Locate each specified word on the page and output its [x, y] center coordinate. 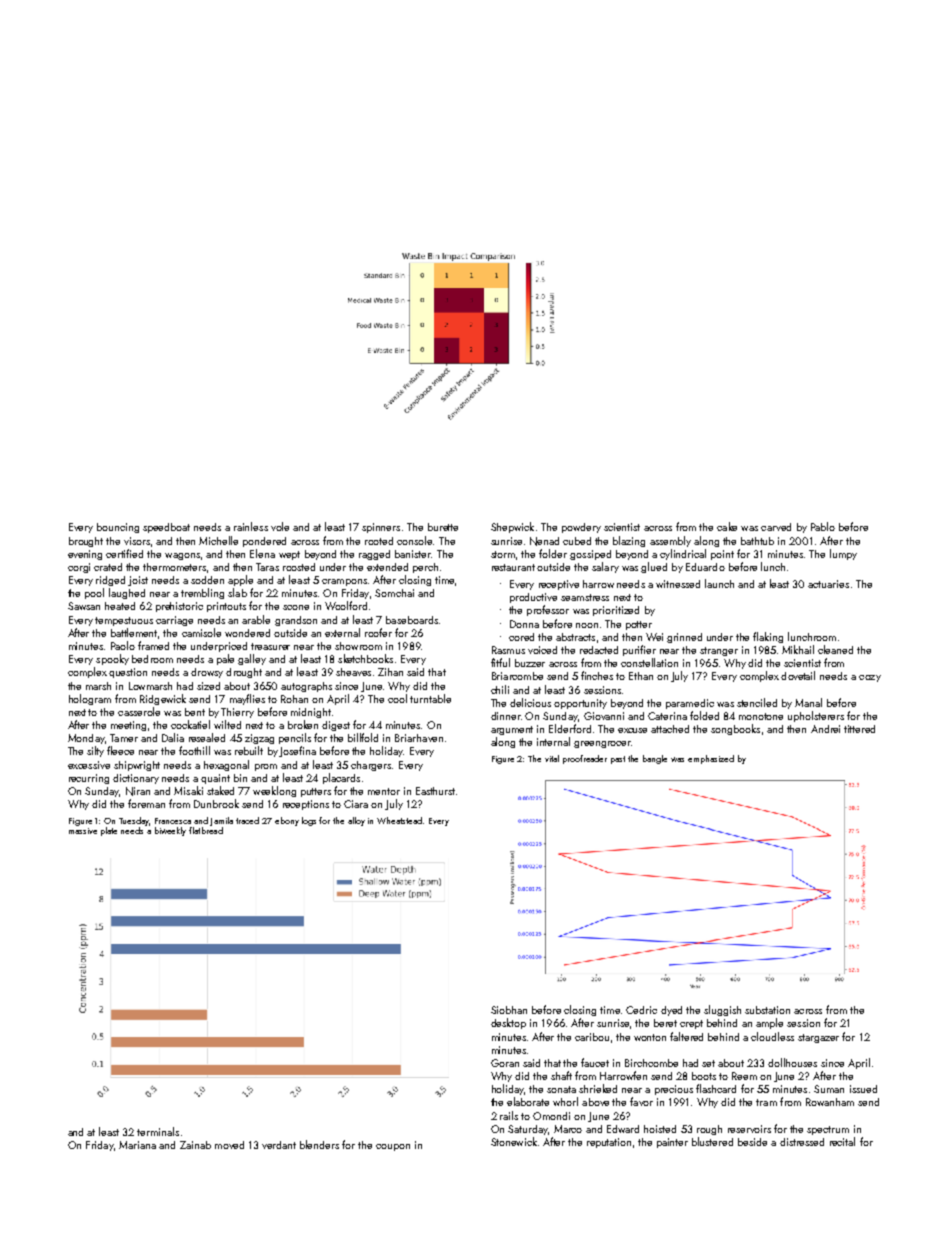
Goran [505, 1063]
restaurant [513, 567]
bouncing [118, 528]
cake [727, 526]
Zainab [195, 1145]
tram [766, 1102]
